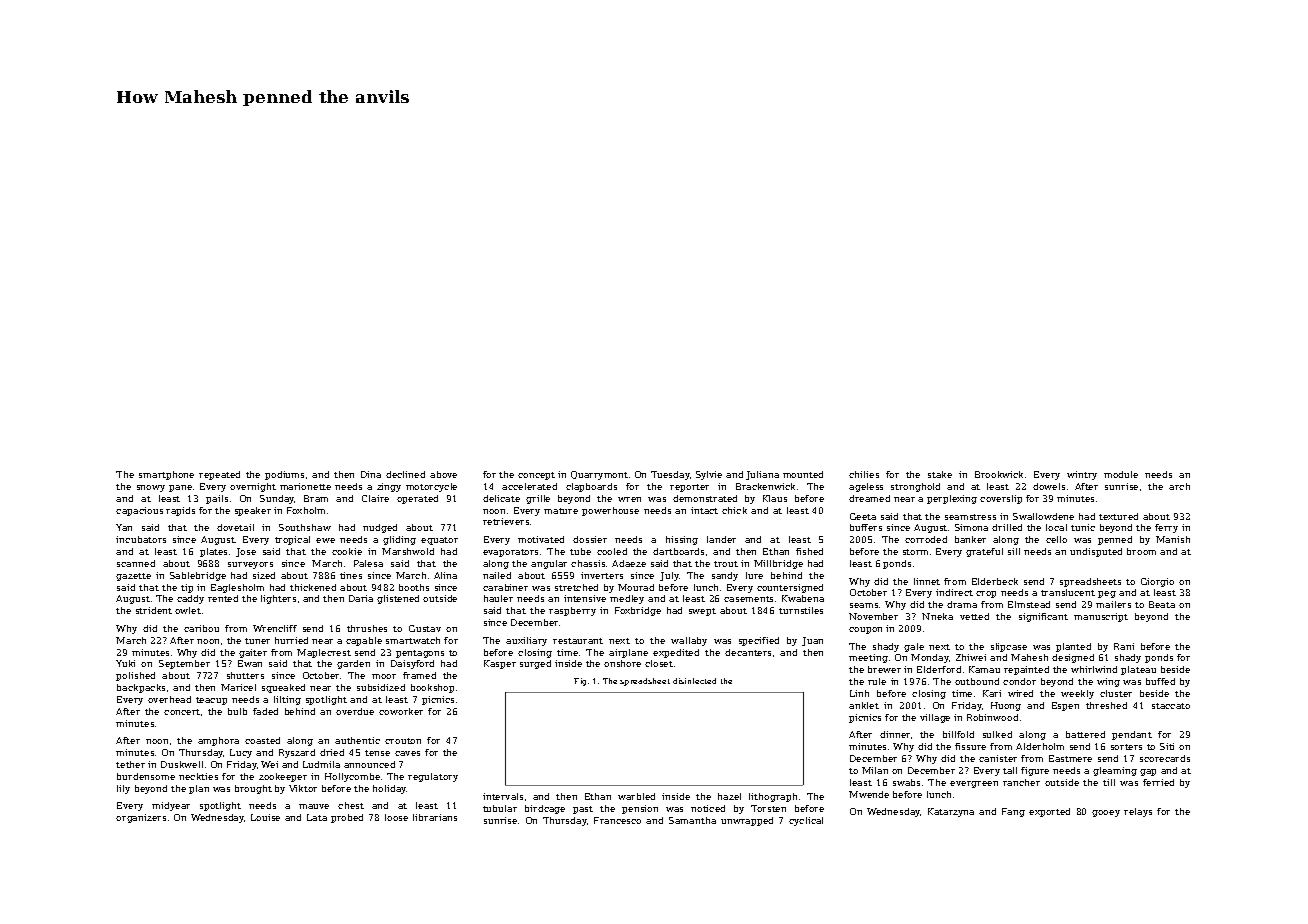  What do you see at coordinates (201, 628) in the page?
I see `caribou` at bounding box center [201, 628].
